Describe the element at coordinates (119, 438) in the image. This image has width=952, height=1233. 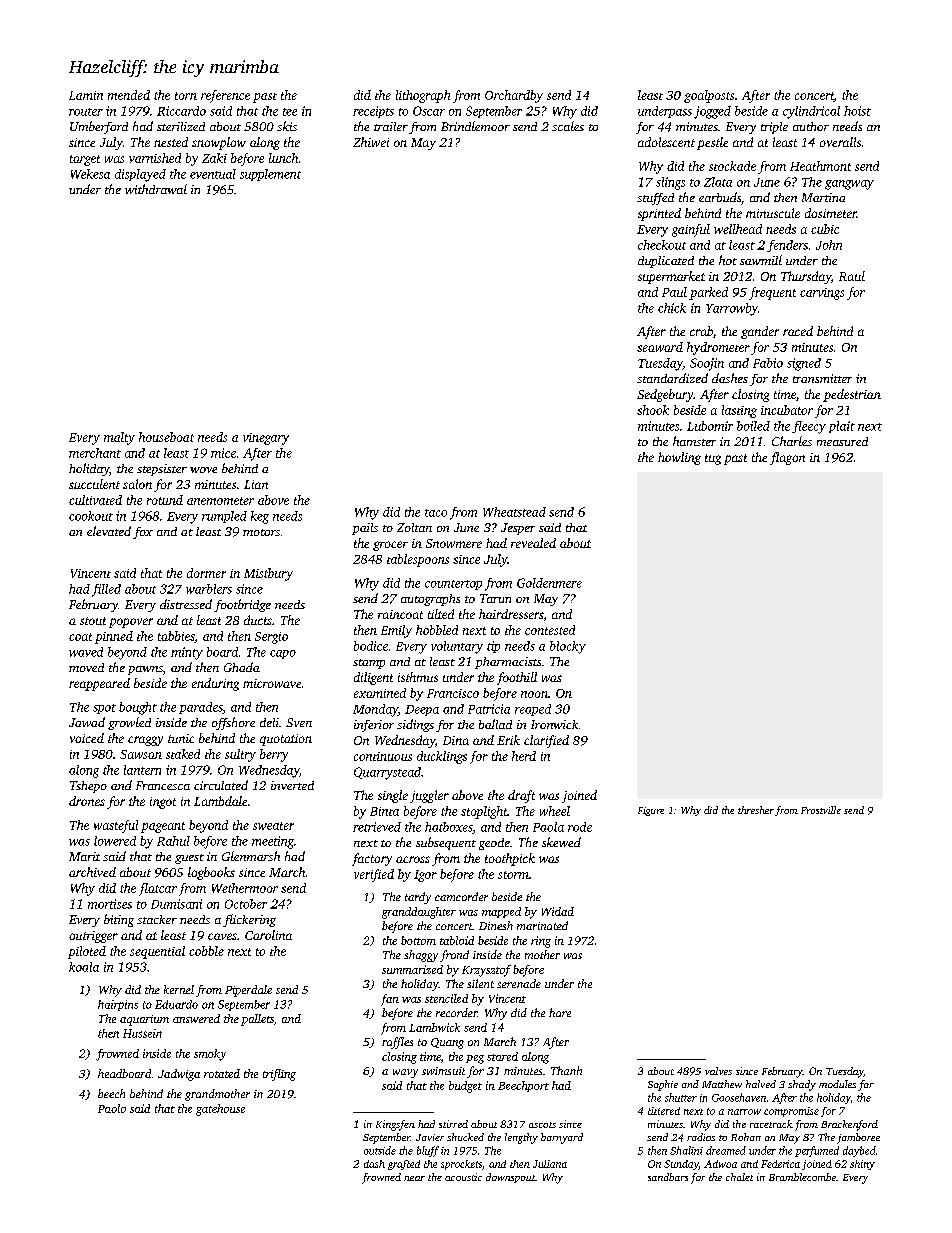
I see `malty` at that location.
